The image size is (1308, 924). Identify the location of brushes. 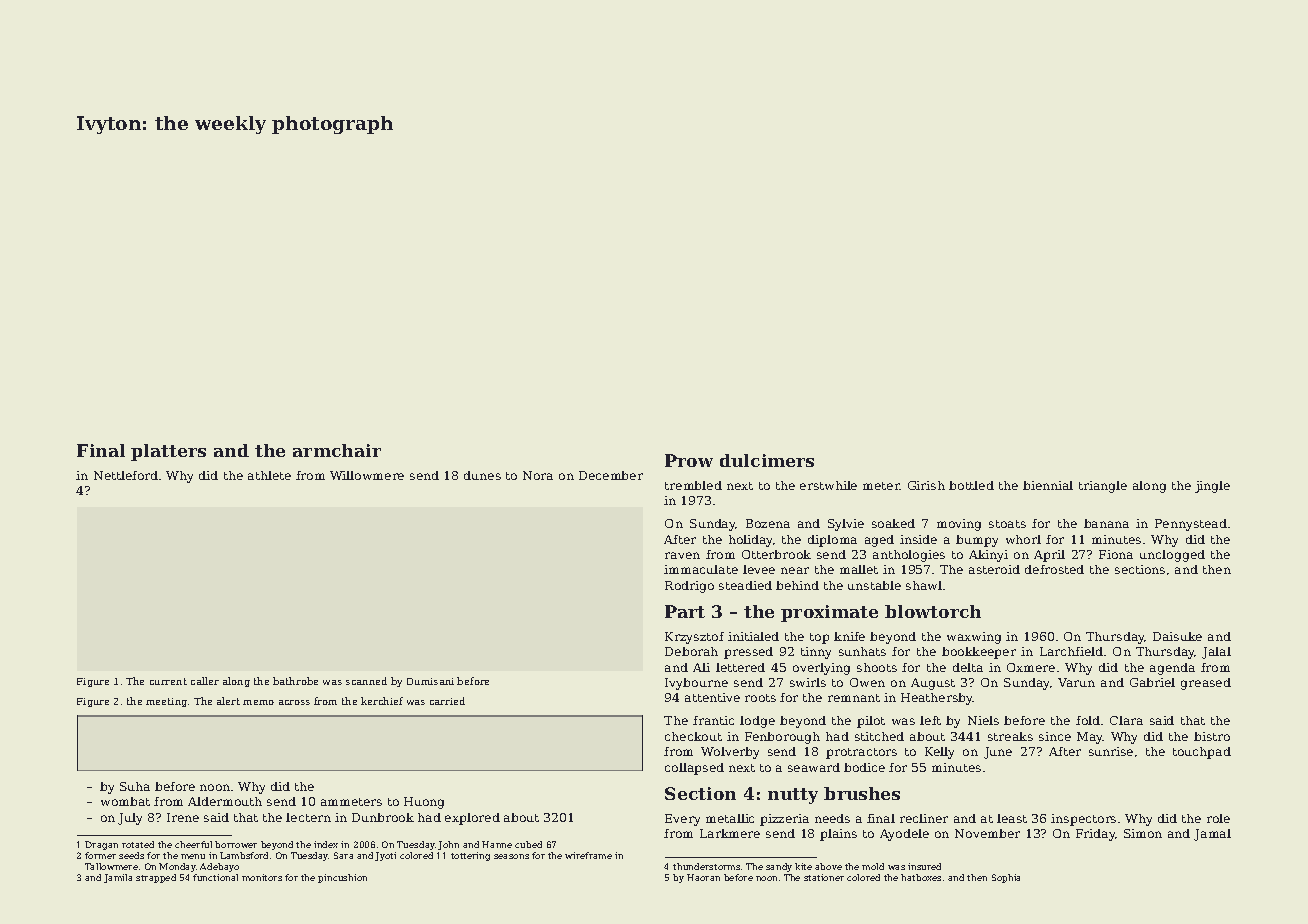
(862, 793).
